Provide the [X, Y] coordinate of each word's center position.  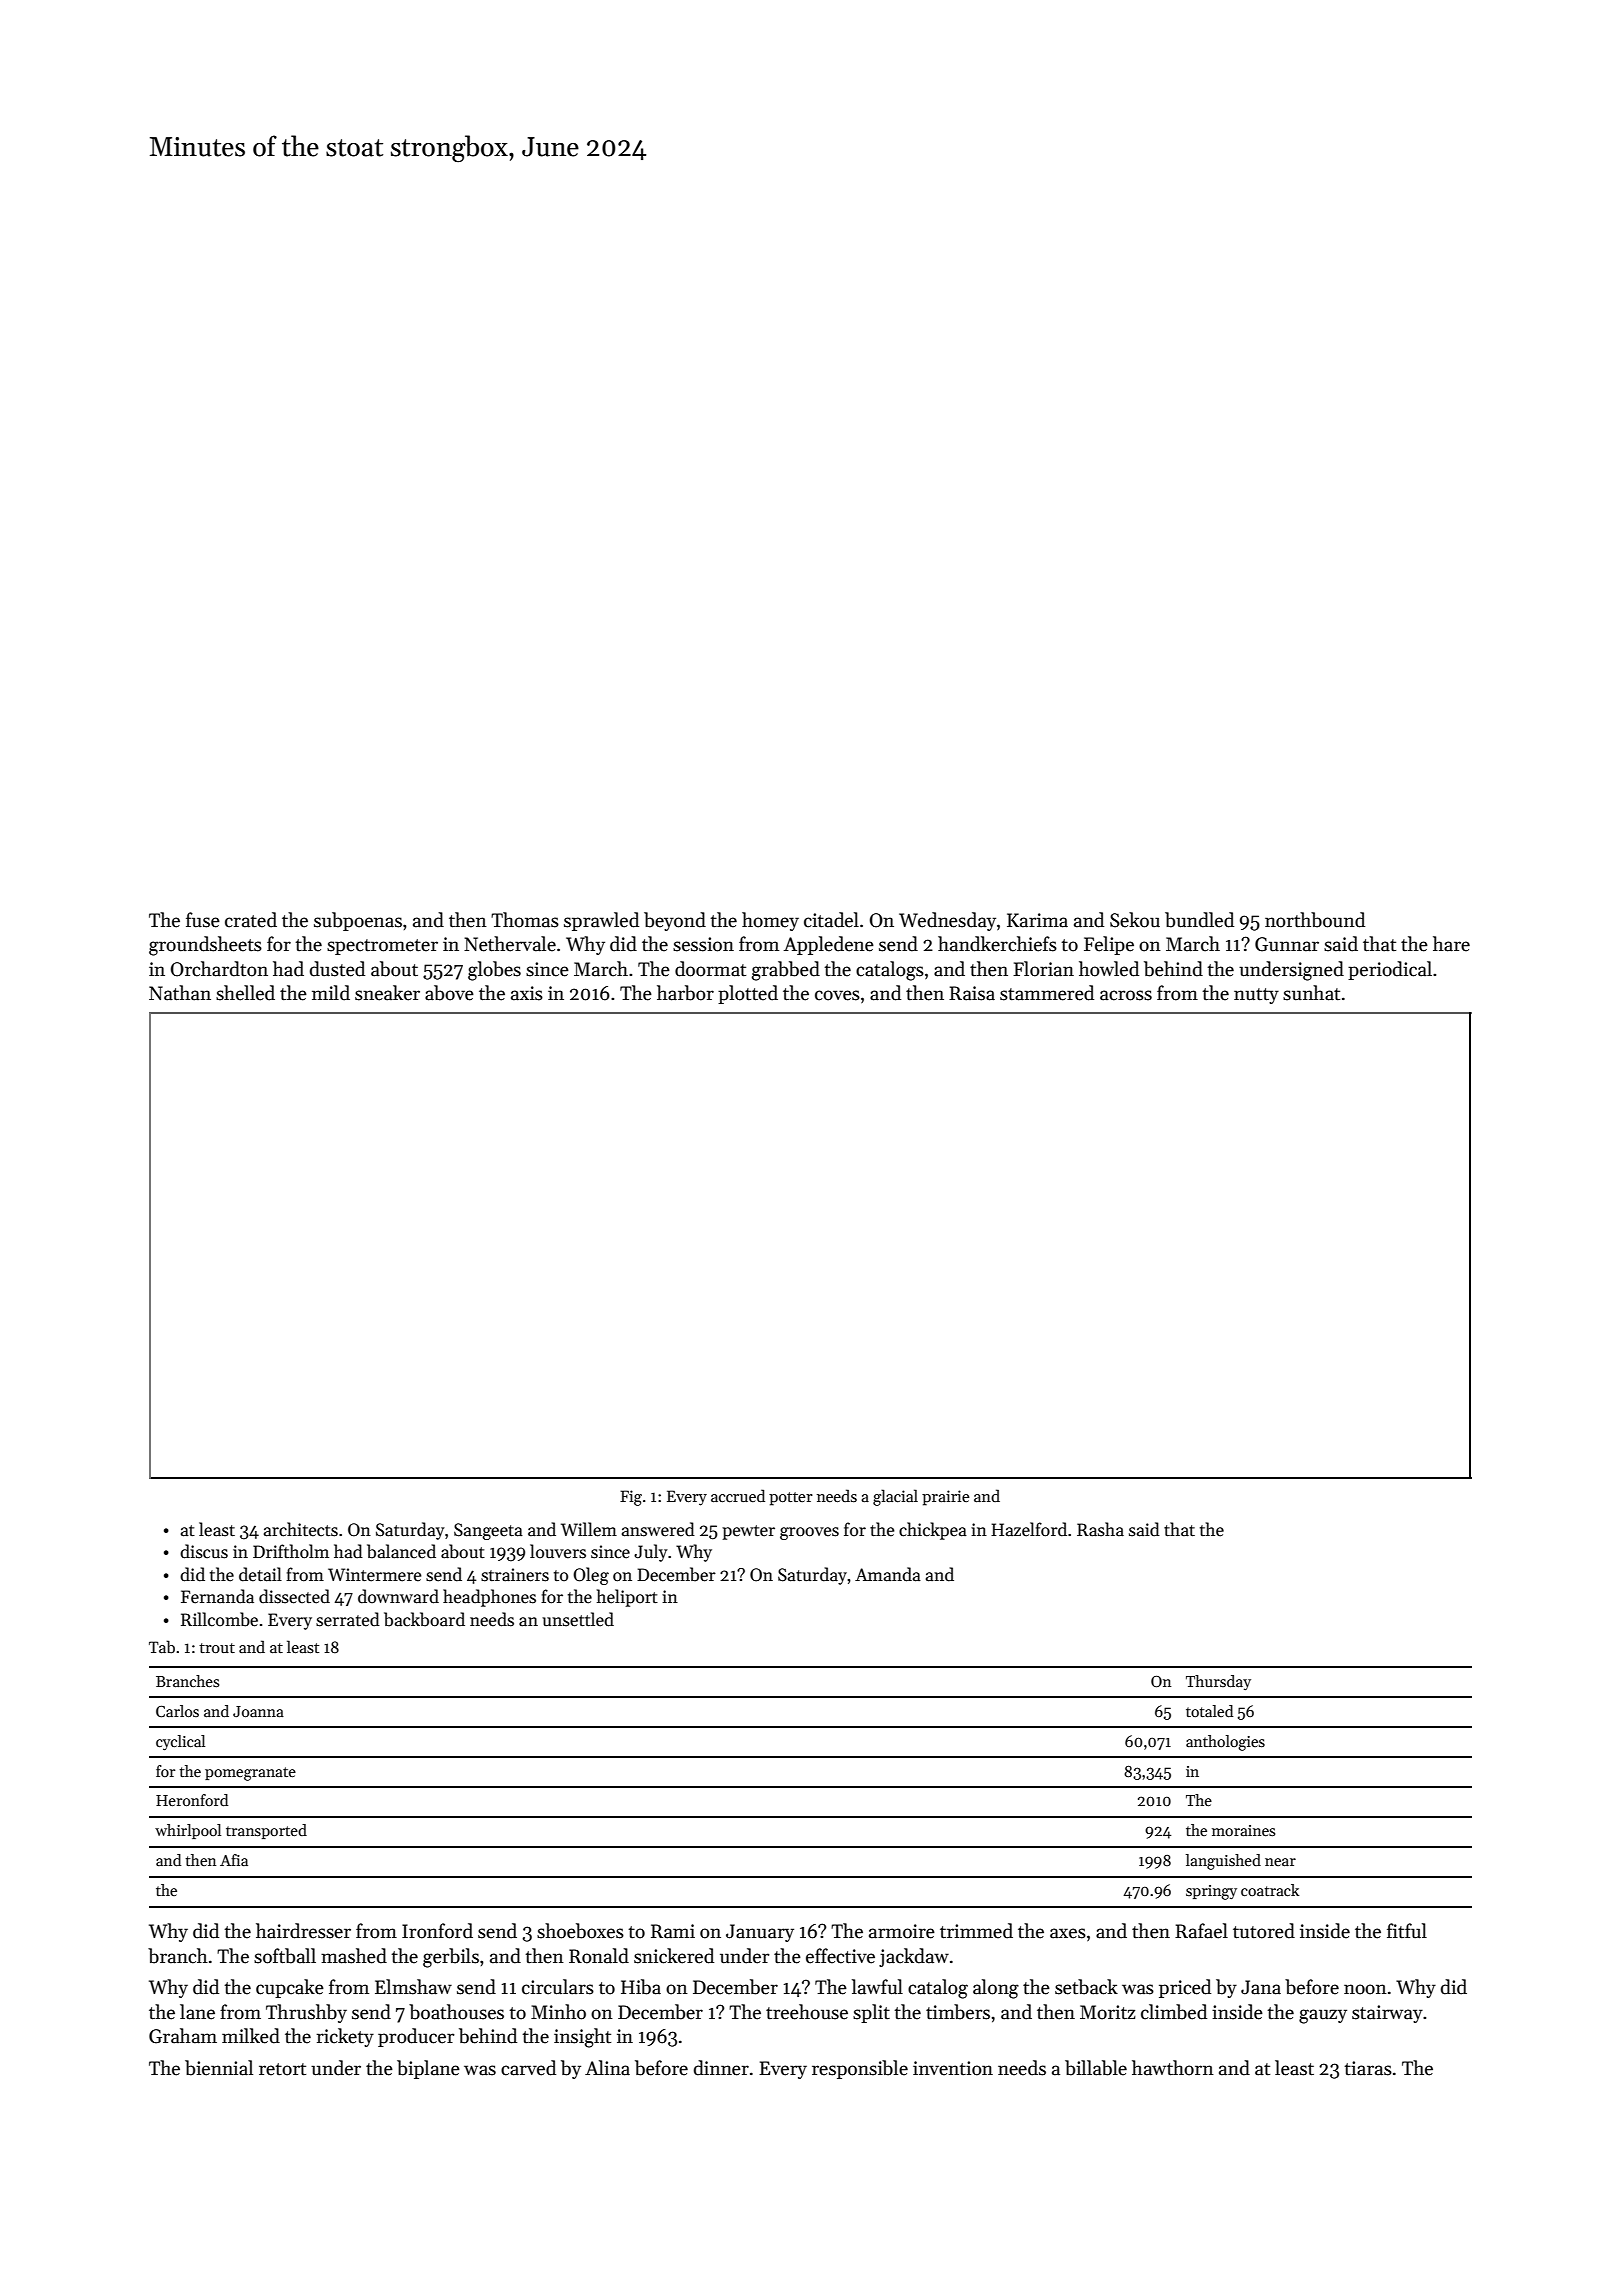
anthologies [1225, 1743]
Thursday [1218, 1682]
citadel [831, 920]
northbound [1315, 920]
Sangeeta [488, 1531]
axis [527, 993]
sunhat [1311, 993]
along [996, 1989]
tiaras [1368, 2068]
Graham [183, 2036]
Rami [673, 1931]
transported [266, 1831]
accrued [738, 1495]
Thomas [525, 920]
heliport [627, 1598]
